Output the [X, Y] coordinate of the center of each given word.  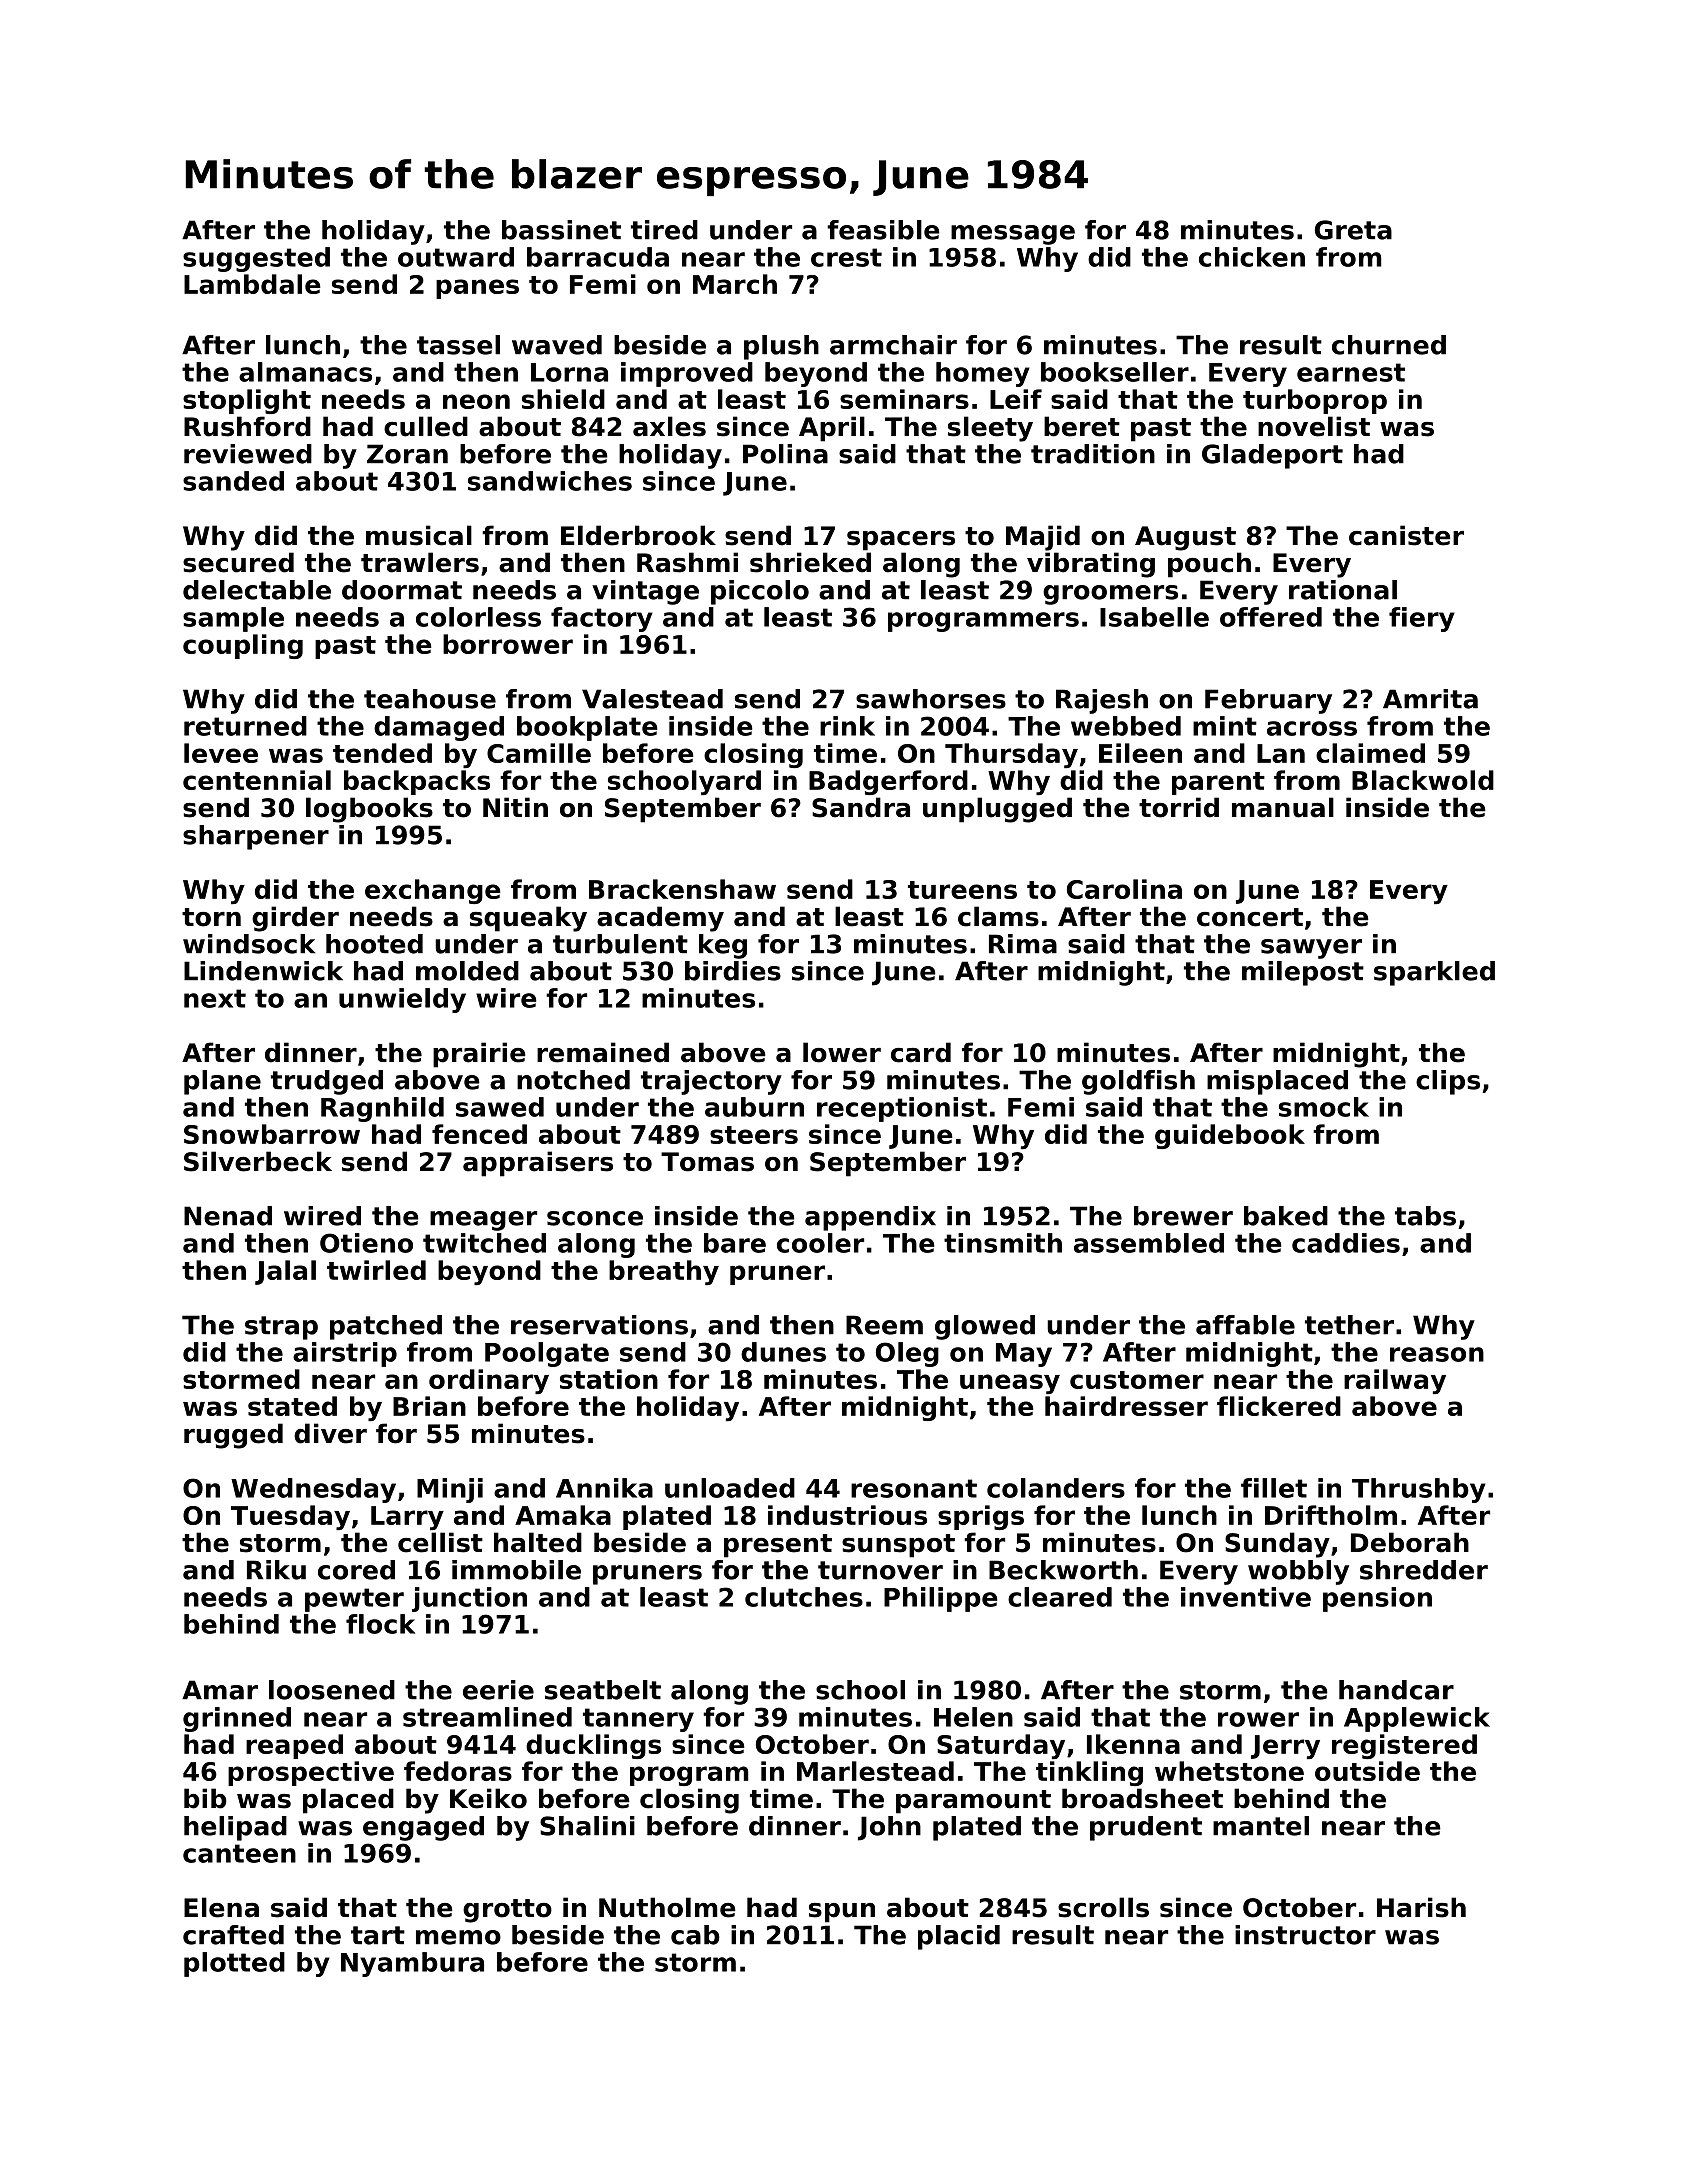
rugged [233, 1436]
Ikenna [1133, 1744]
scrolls [1103, 1907]
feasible [883, 230]
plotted [234, 1964]
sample [233, 619]
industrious [847, 1515]
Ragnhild [382, 1109]
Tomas [707, 1162]
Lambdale [252, 284]
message [1013, 235]
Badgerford [888, 782]
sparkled [1434, 973]
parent [1218, 783]
